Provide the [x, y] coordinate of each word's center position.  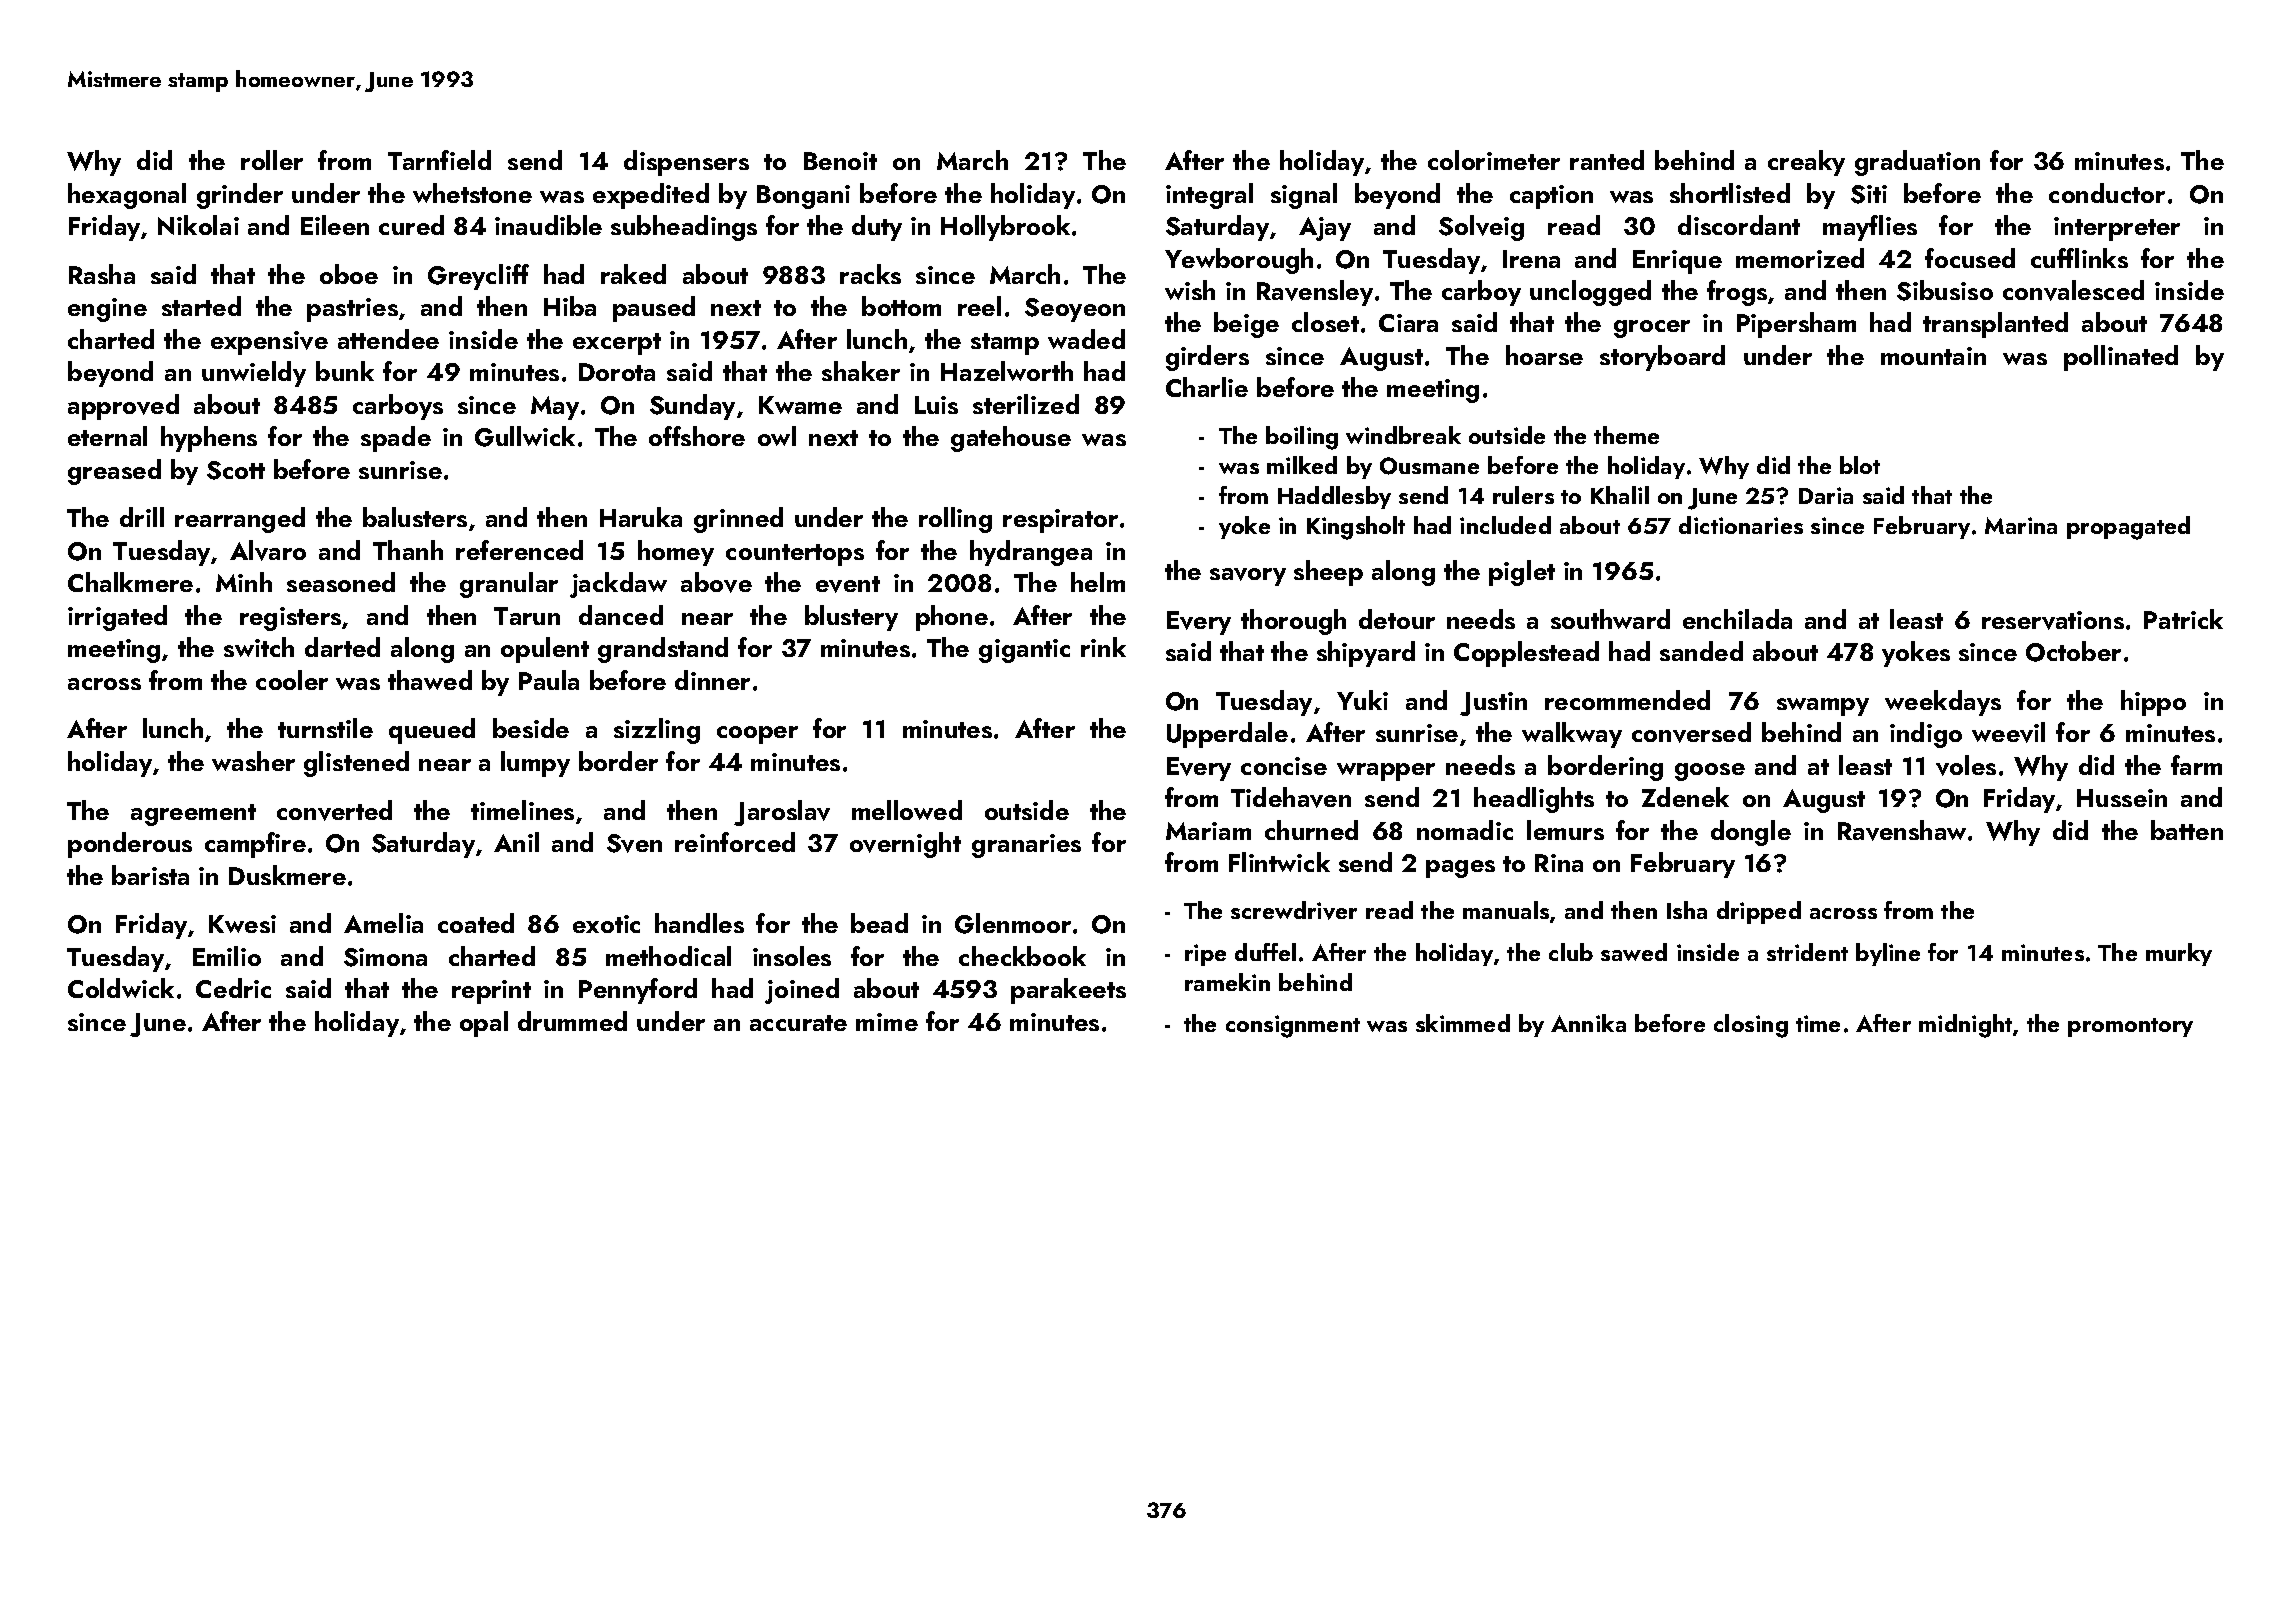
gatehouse [1011, 439]
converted [334, 810]
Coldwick [121, 988]
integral [1209, 196]
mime [887, 1022]
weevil [2008, 732]
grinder [240, 196]
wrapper [1386, 772]
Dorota [617, 372]
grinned [738, 520]
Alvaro [268, 550]
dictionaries [1741, 525]
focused [1970, 258]
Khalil [1620, 495]
